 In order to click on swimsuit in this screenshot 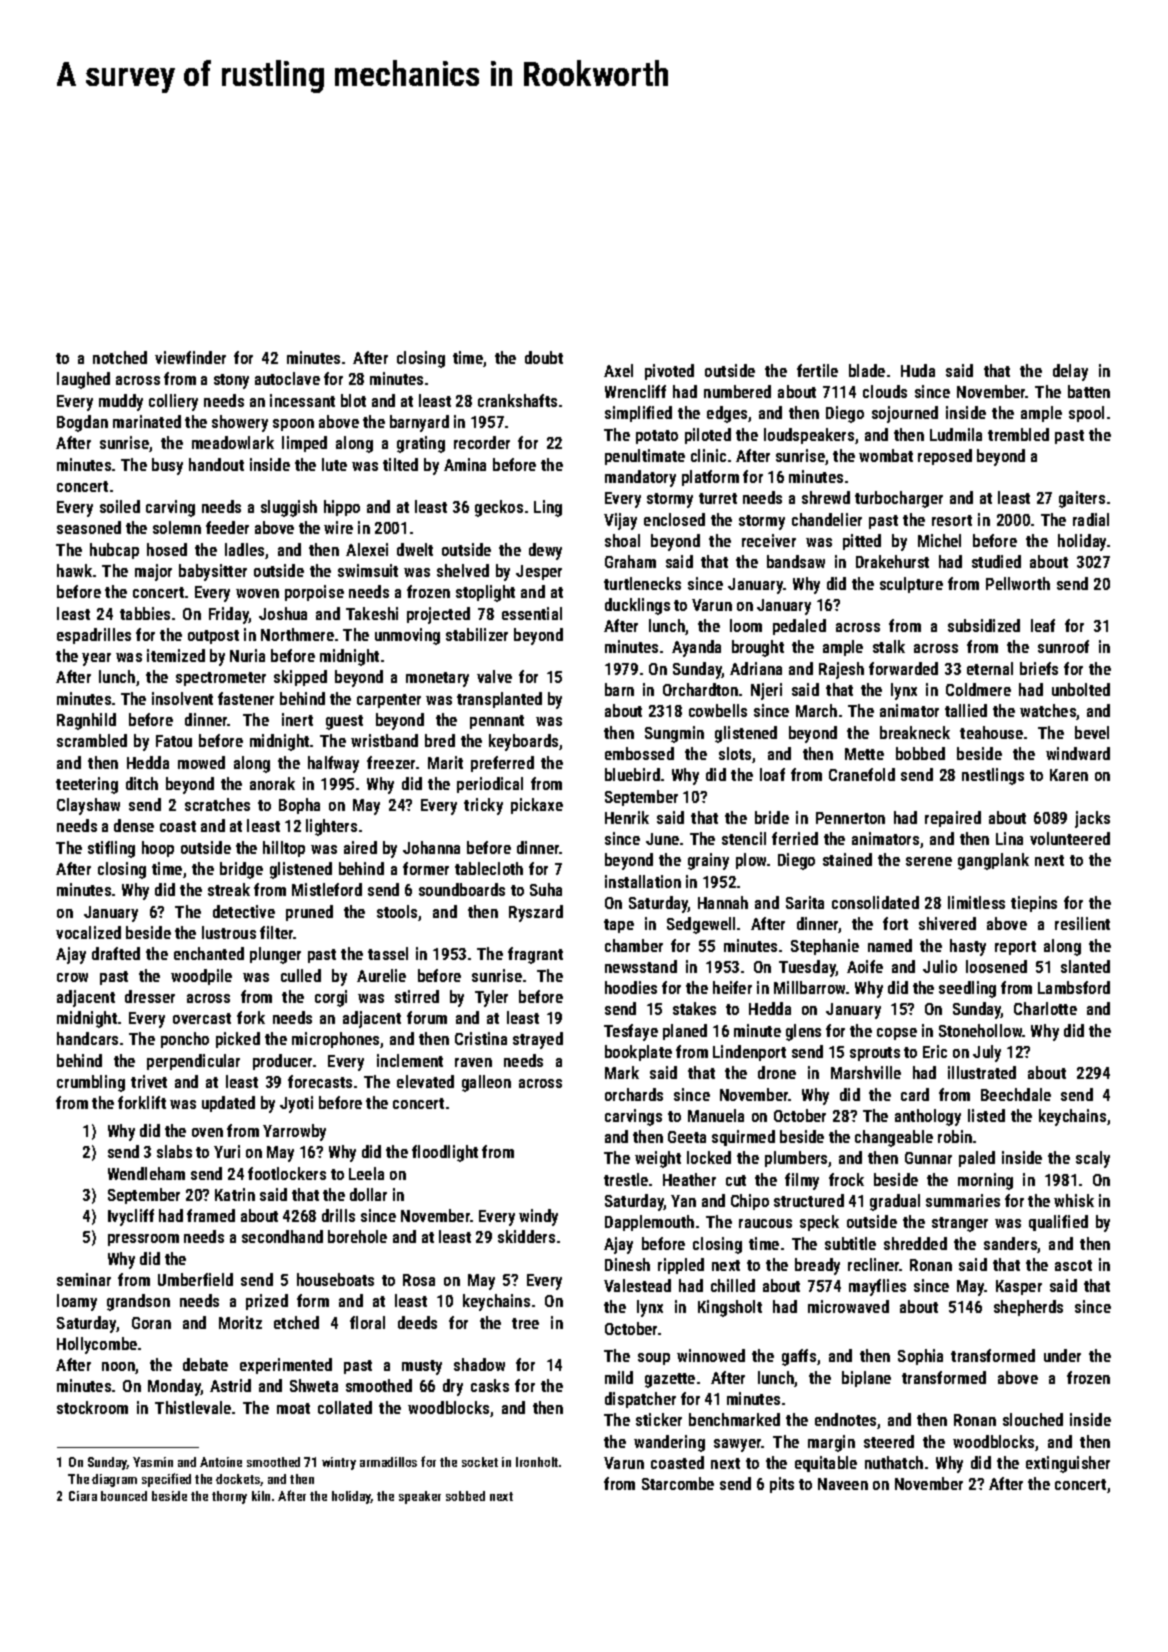, I will do `click(368, 570)`.
